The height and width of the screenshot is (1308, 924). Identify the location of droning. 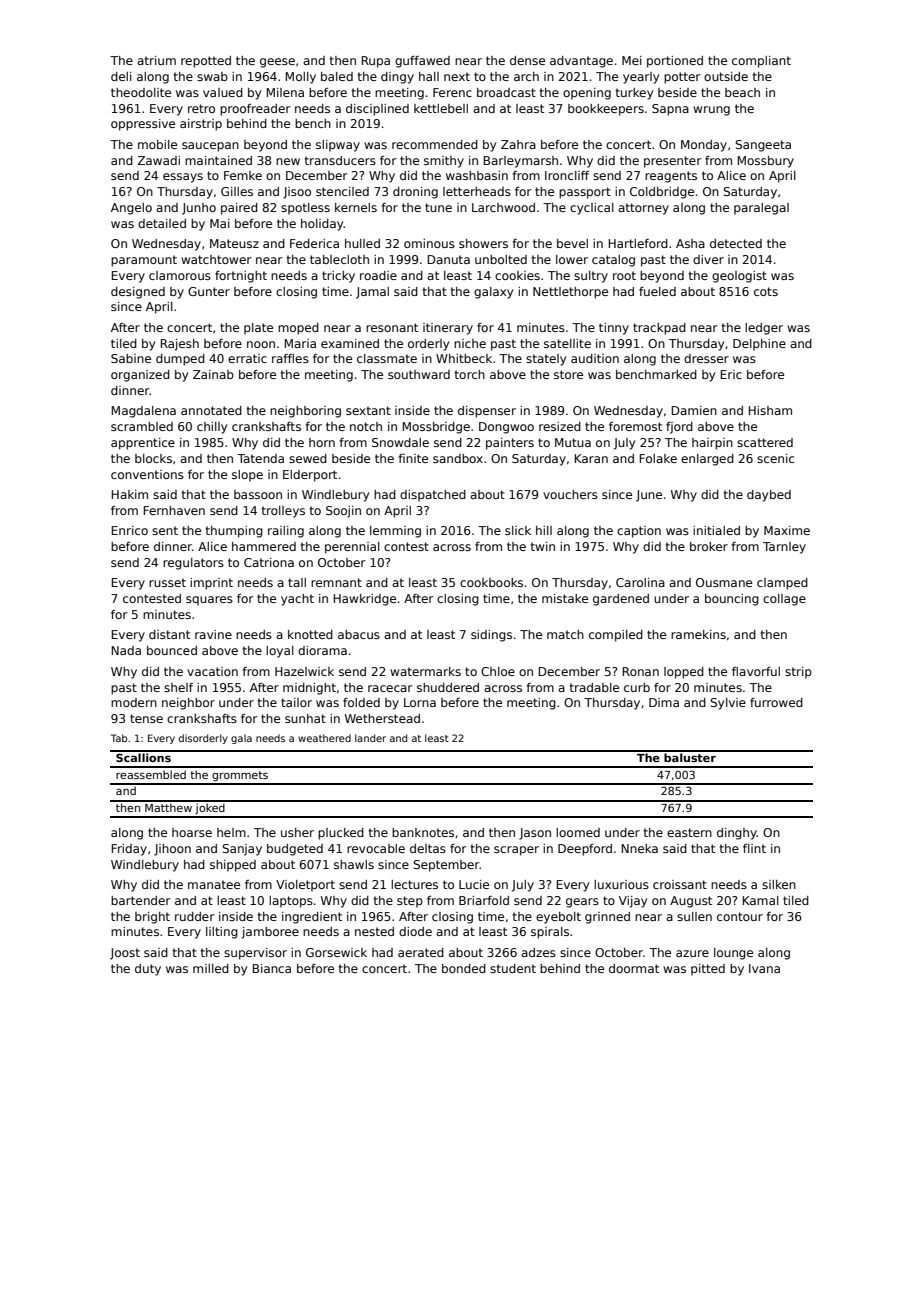
(415, 193).
